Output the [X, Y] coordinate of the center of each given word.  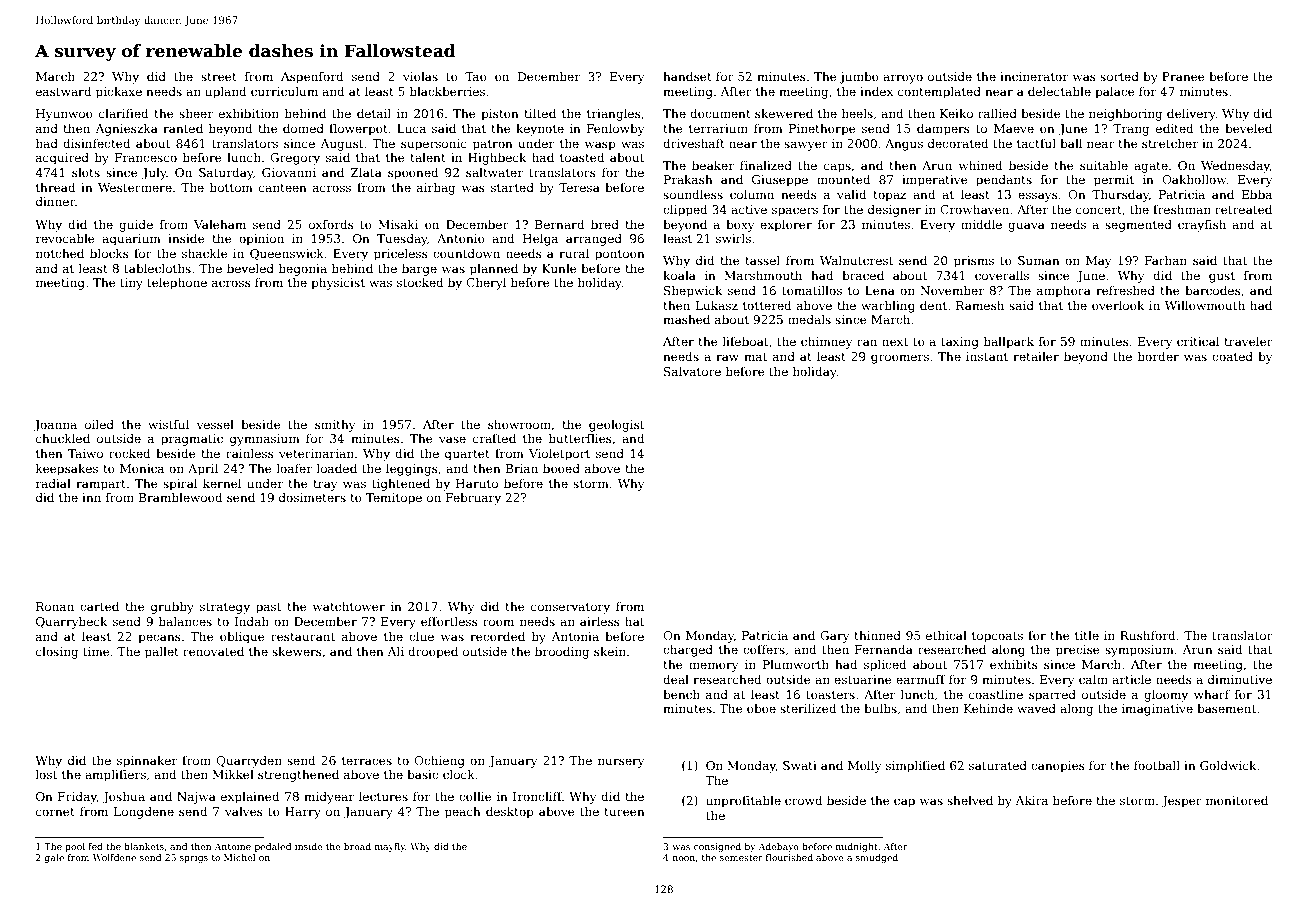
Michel [239, 857]
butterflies [580, 438]
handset [687, 76]
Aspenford [312, 77]
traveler [1248, 341]
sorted [1119, 76]
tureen [624, 812]
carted [99, 606]
